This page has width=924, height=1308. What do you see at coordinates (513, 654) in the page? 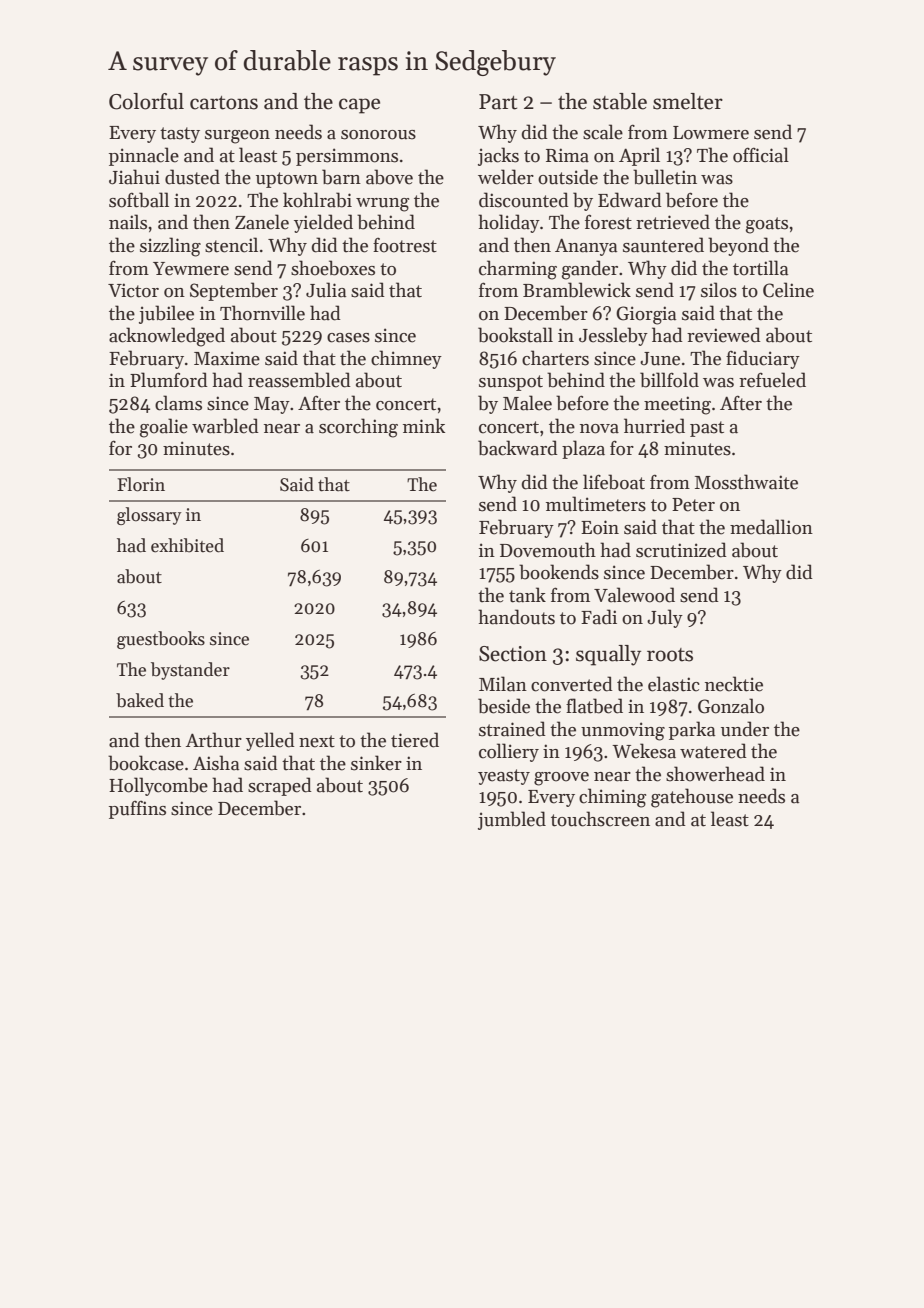
I see `Section` at bounding box center [513, 654].
